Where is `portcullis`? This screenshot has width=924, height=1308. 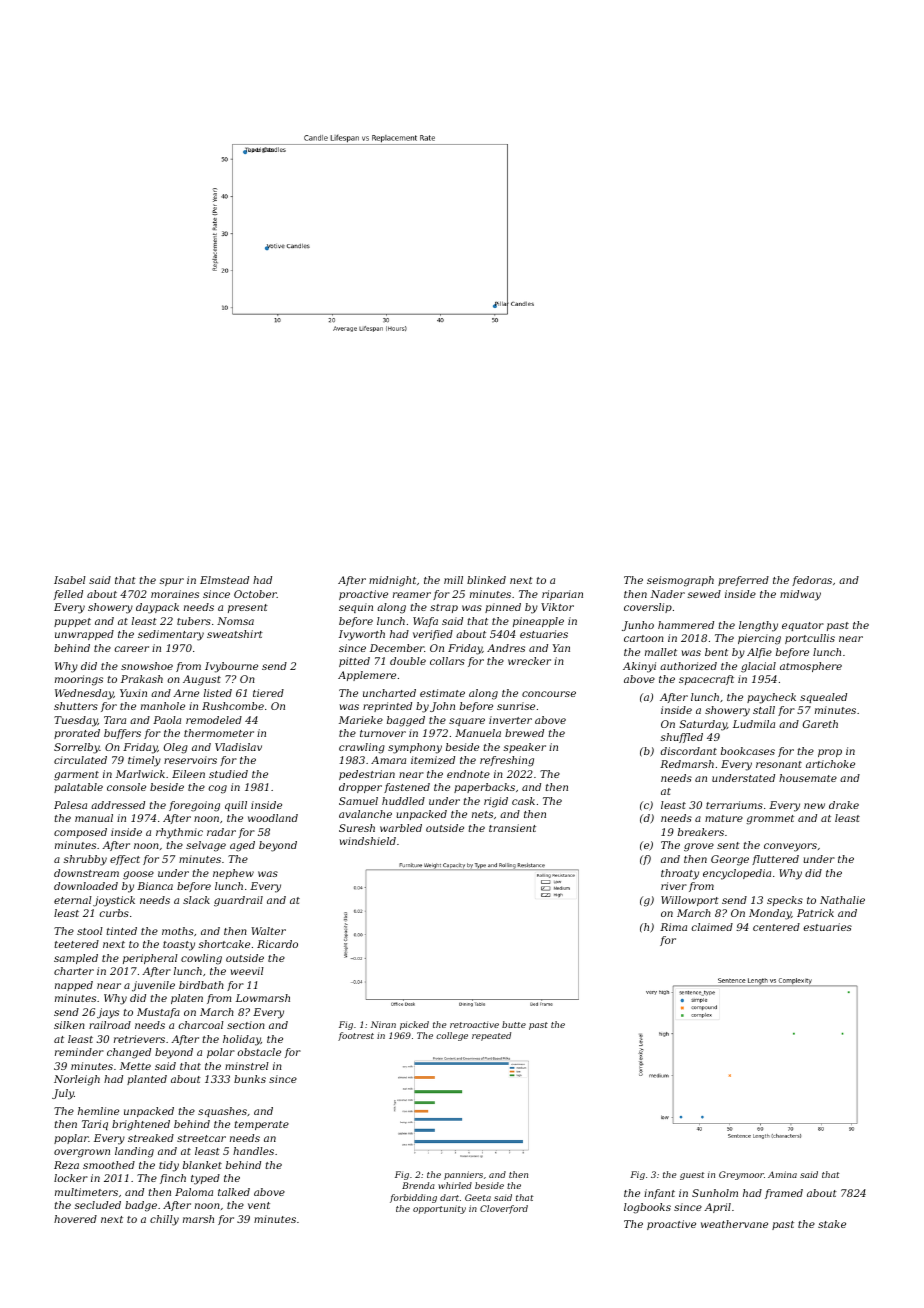 portcullis is located at coordinates (810, 639).
